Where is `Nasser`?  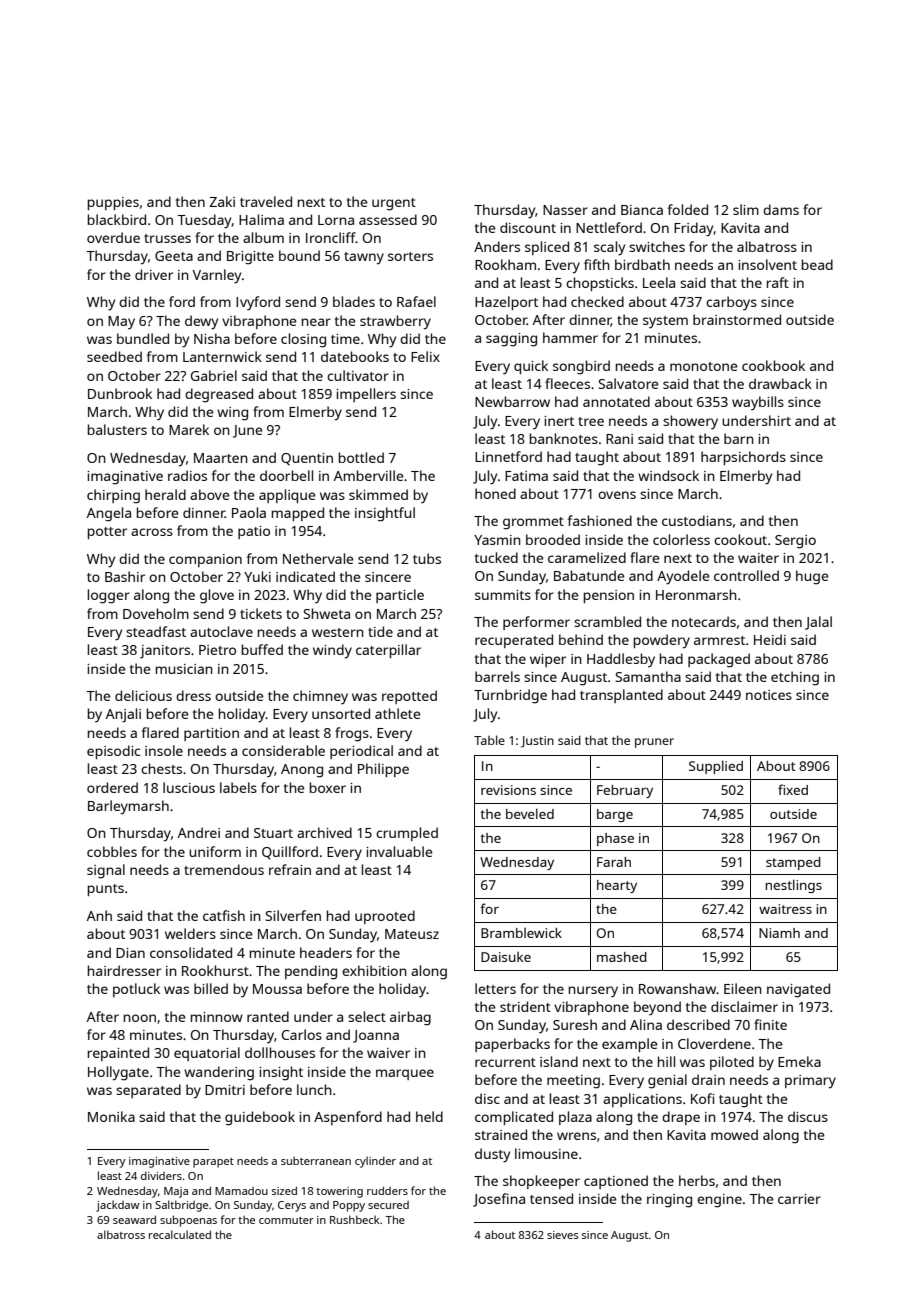 Nasser is located at coordinates (565, 210).
